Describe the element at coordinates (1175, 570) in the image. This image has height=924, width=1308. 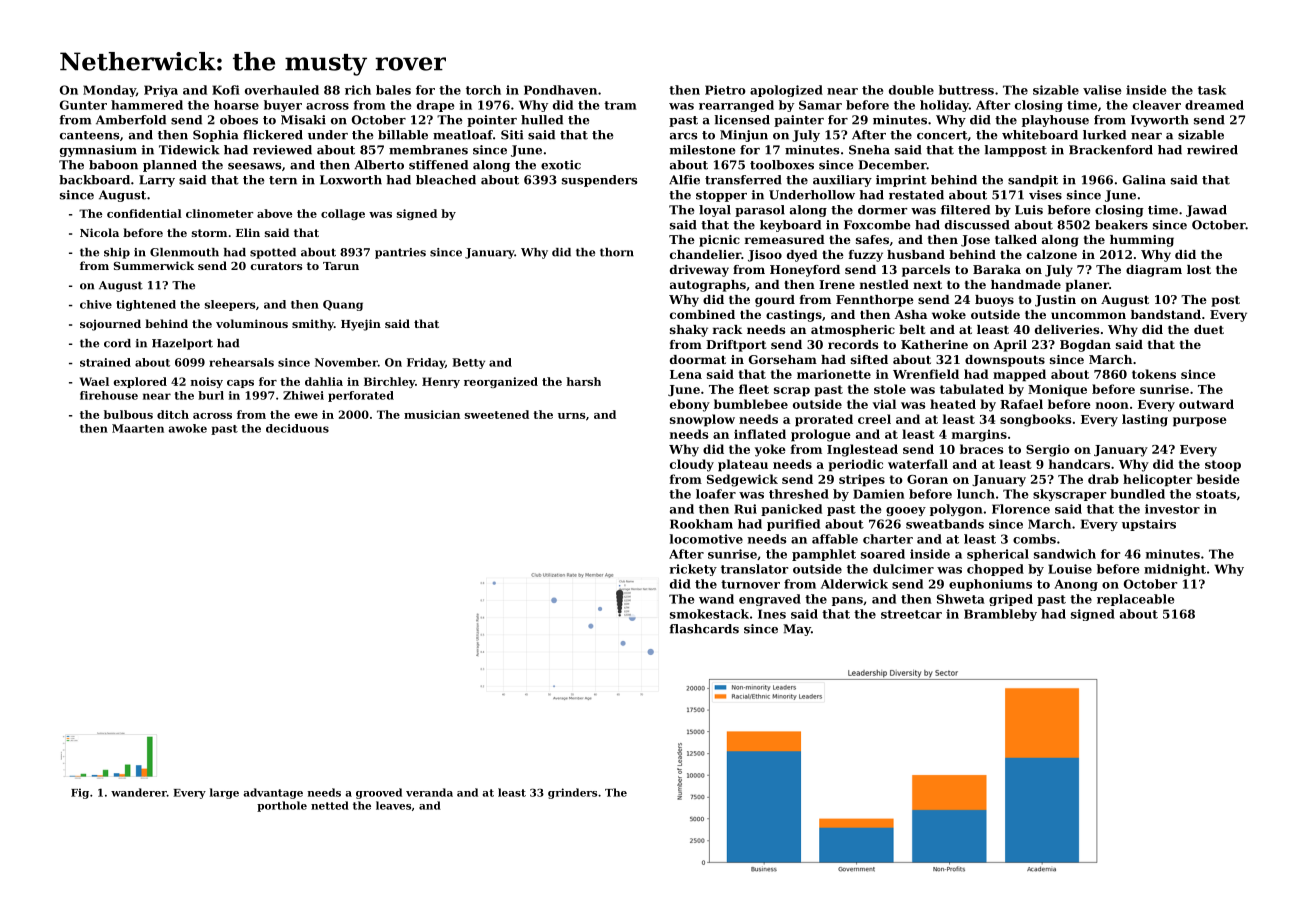
I see `midnight` at that location.
